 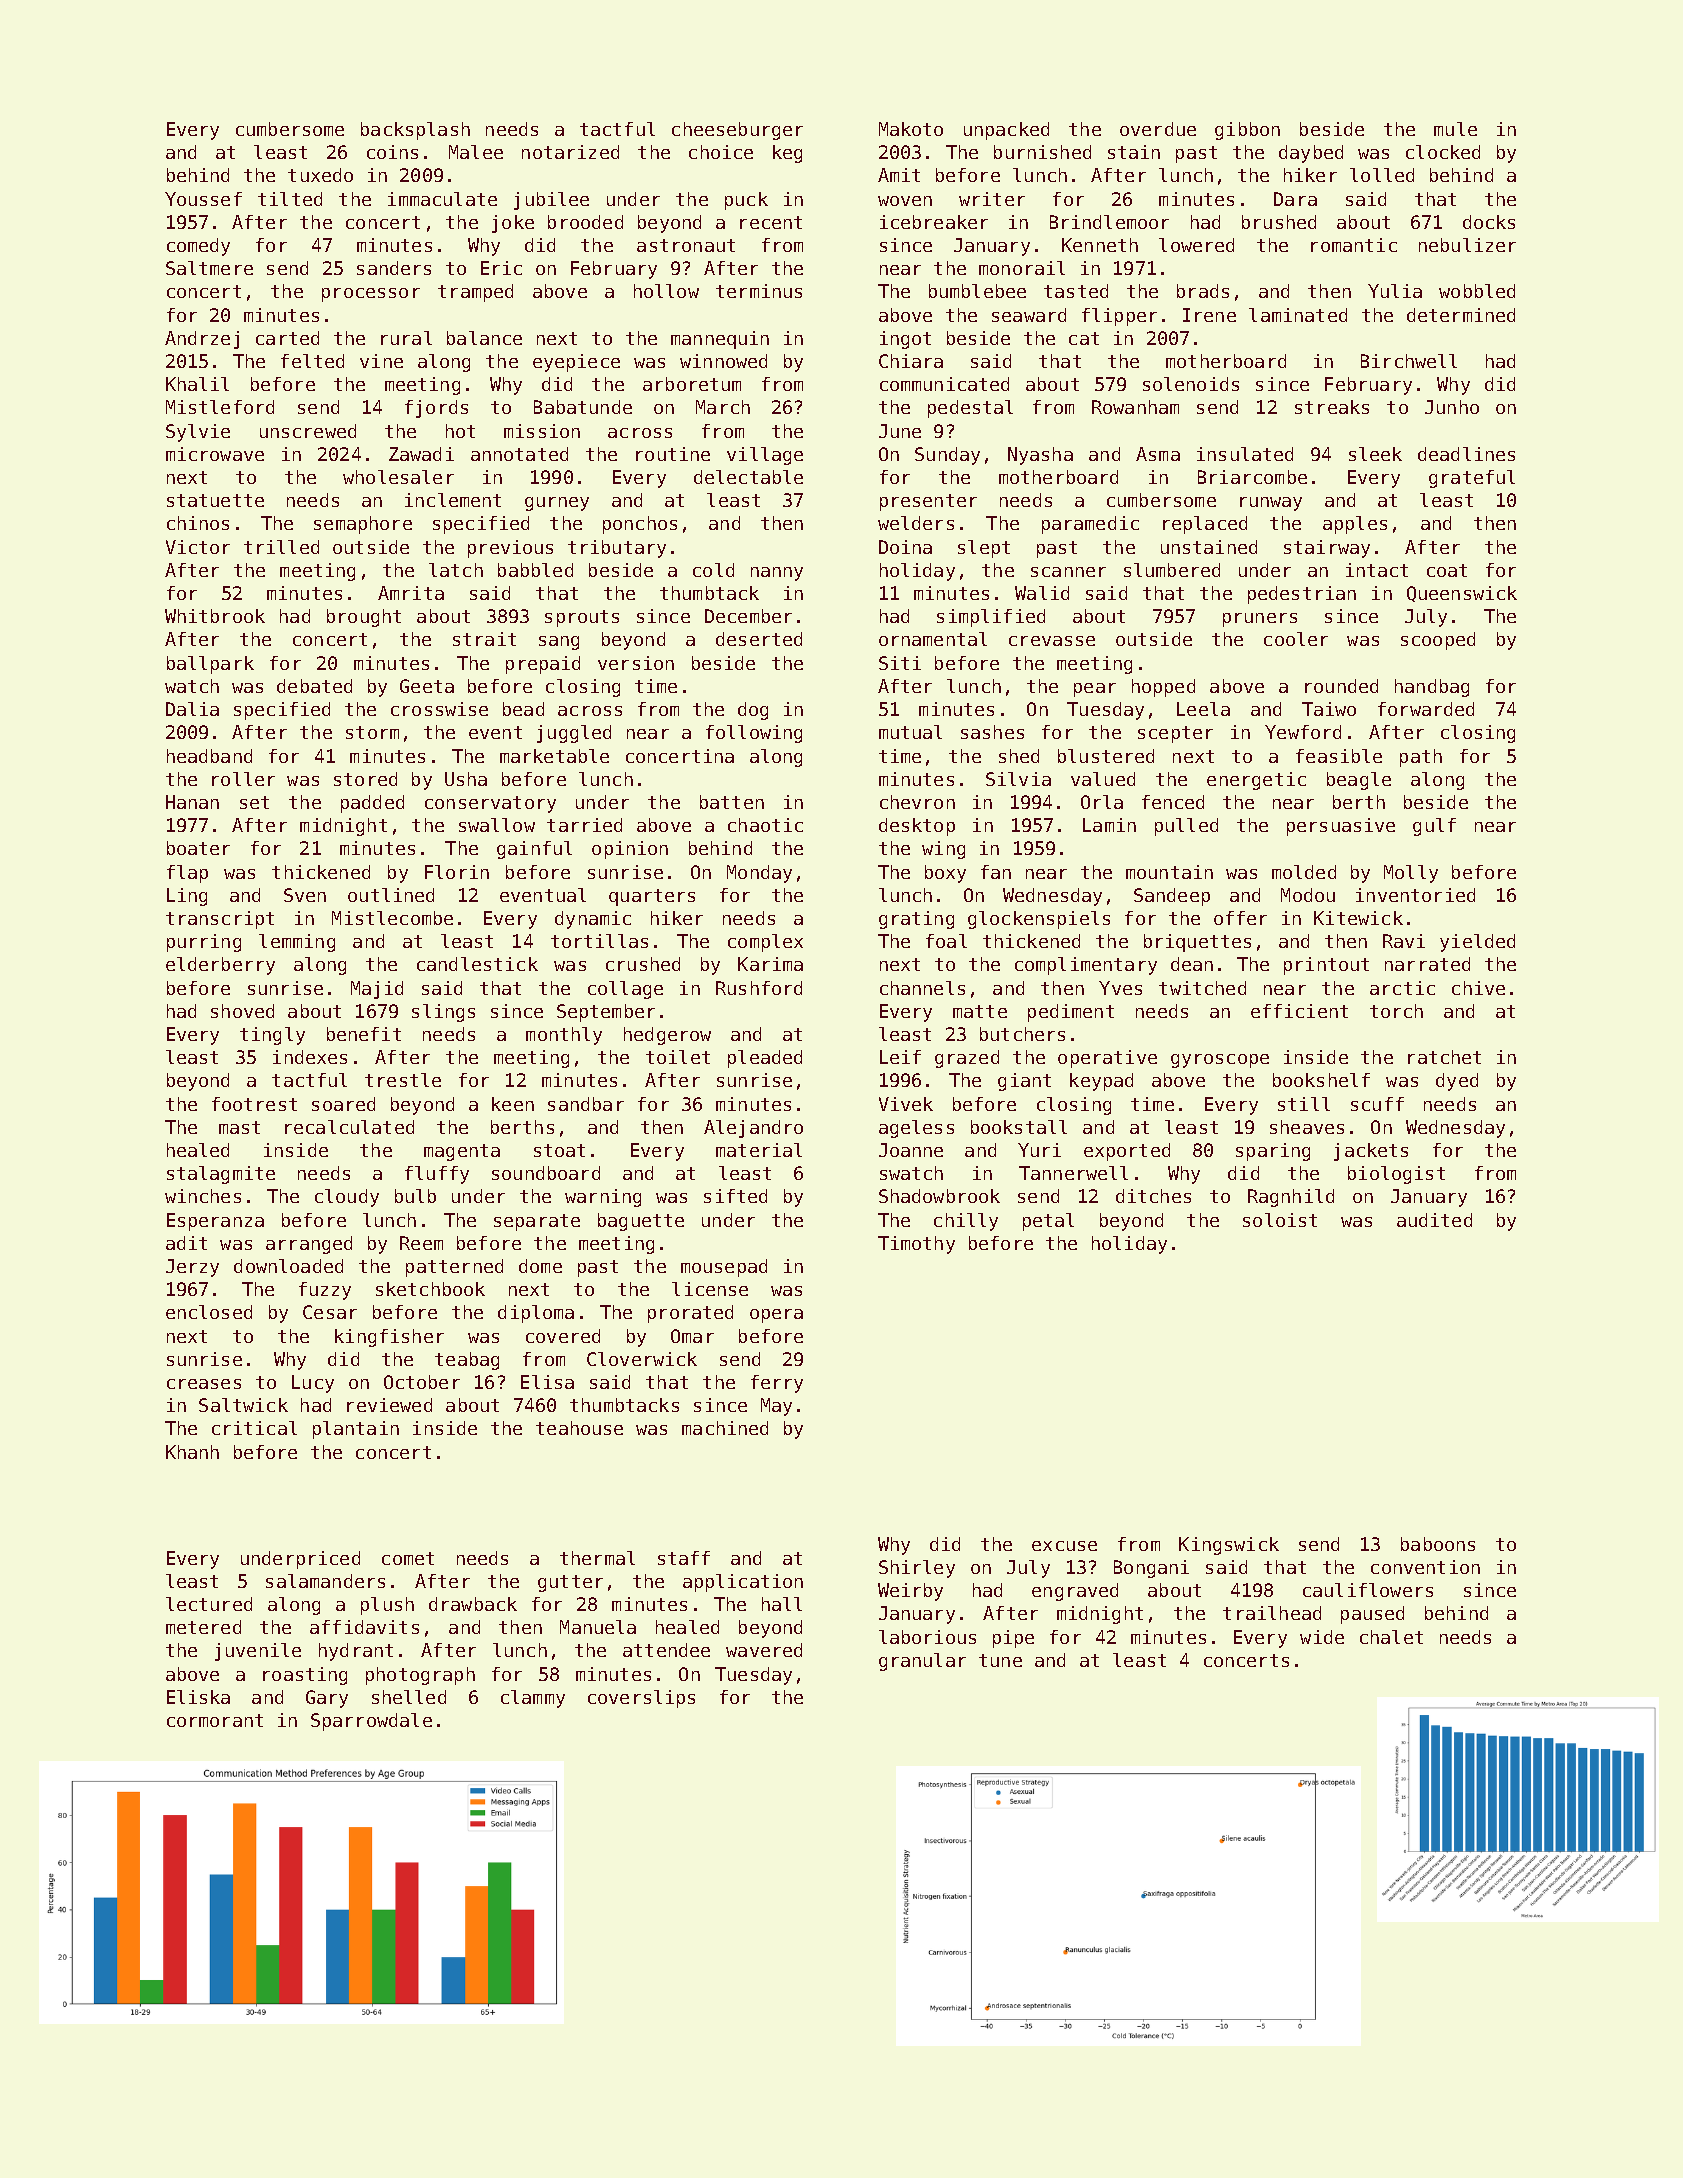 I want to click on chevron, so click(x=917, y=802).
